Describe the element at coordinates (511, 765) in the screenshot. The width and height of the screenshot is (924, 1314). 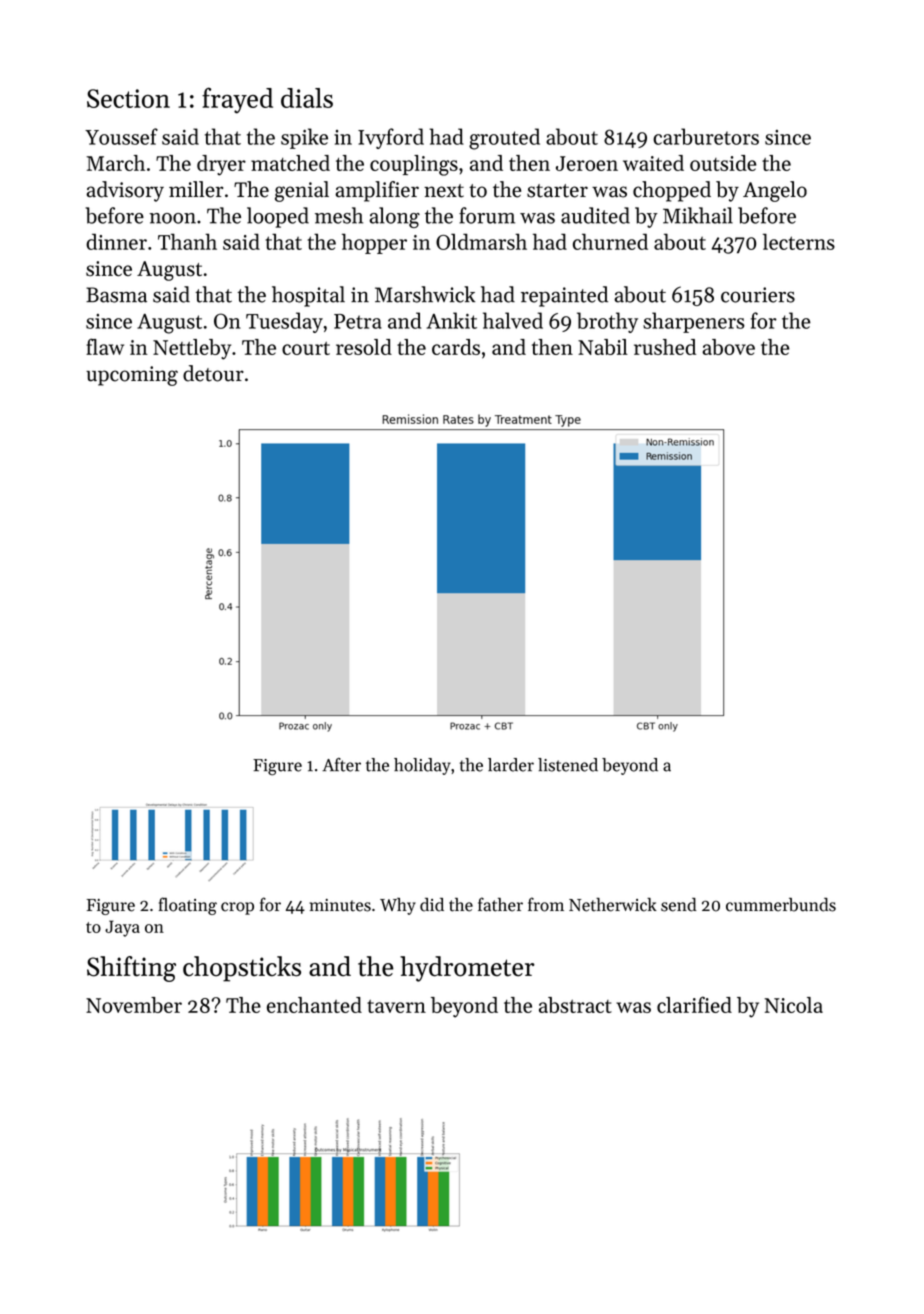
I see `larder` at that location.
